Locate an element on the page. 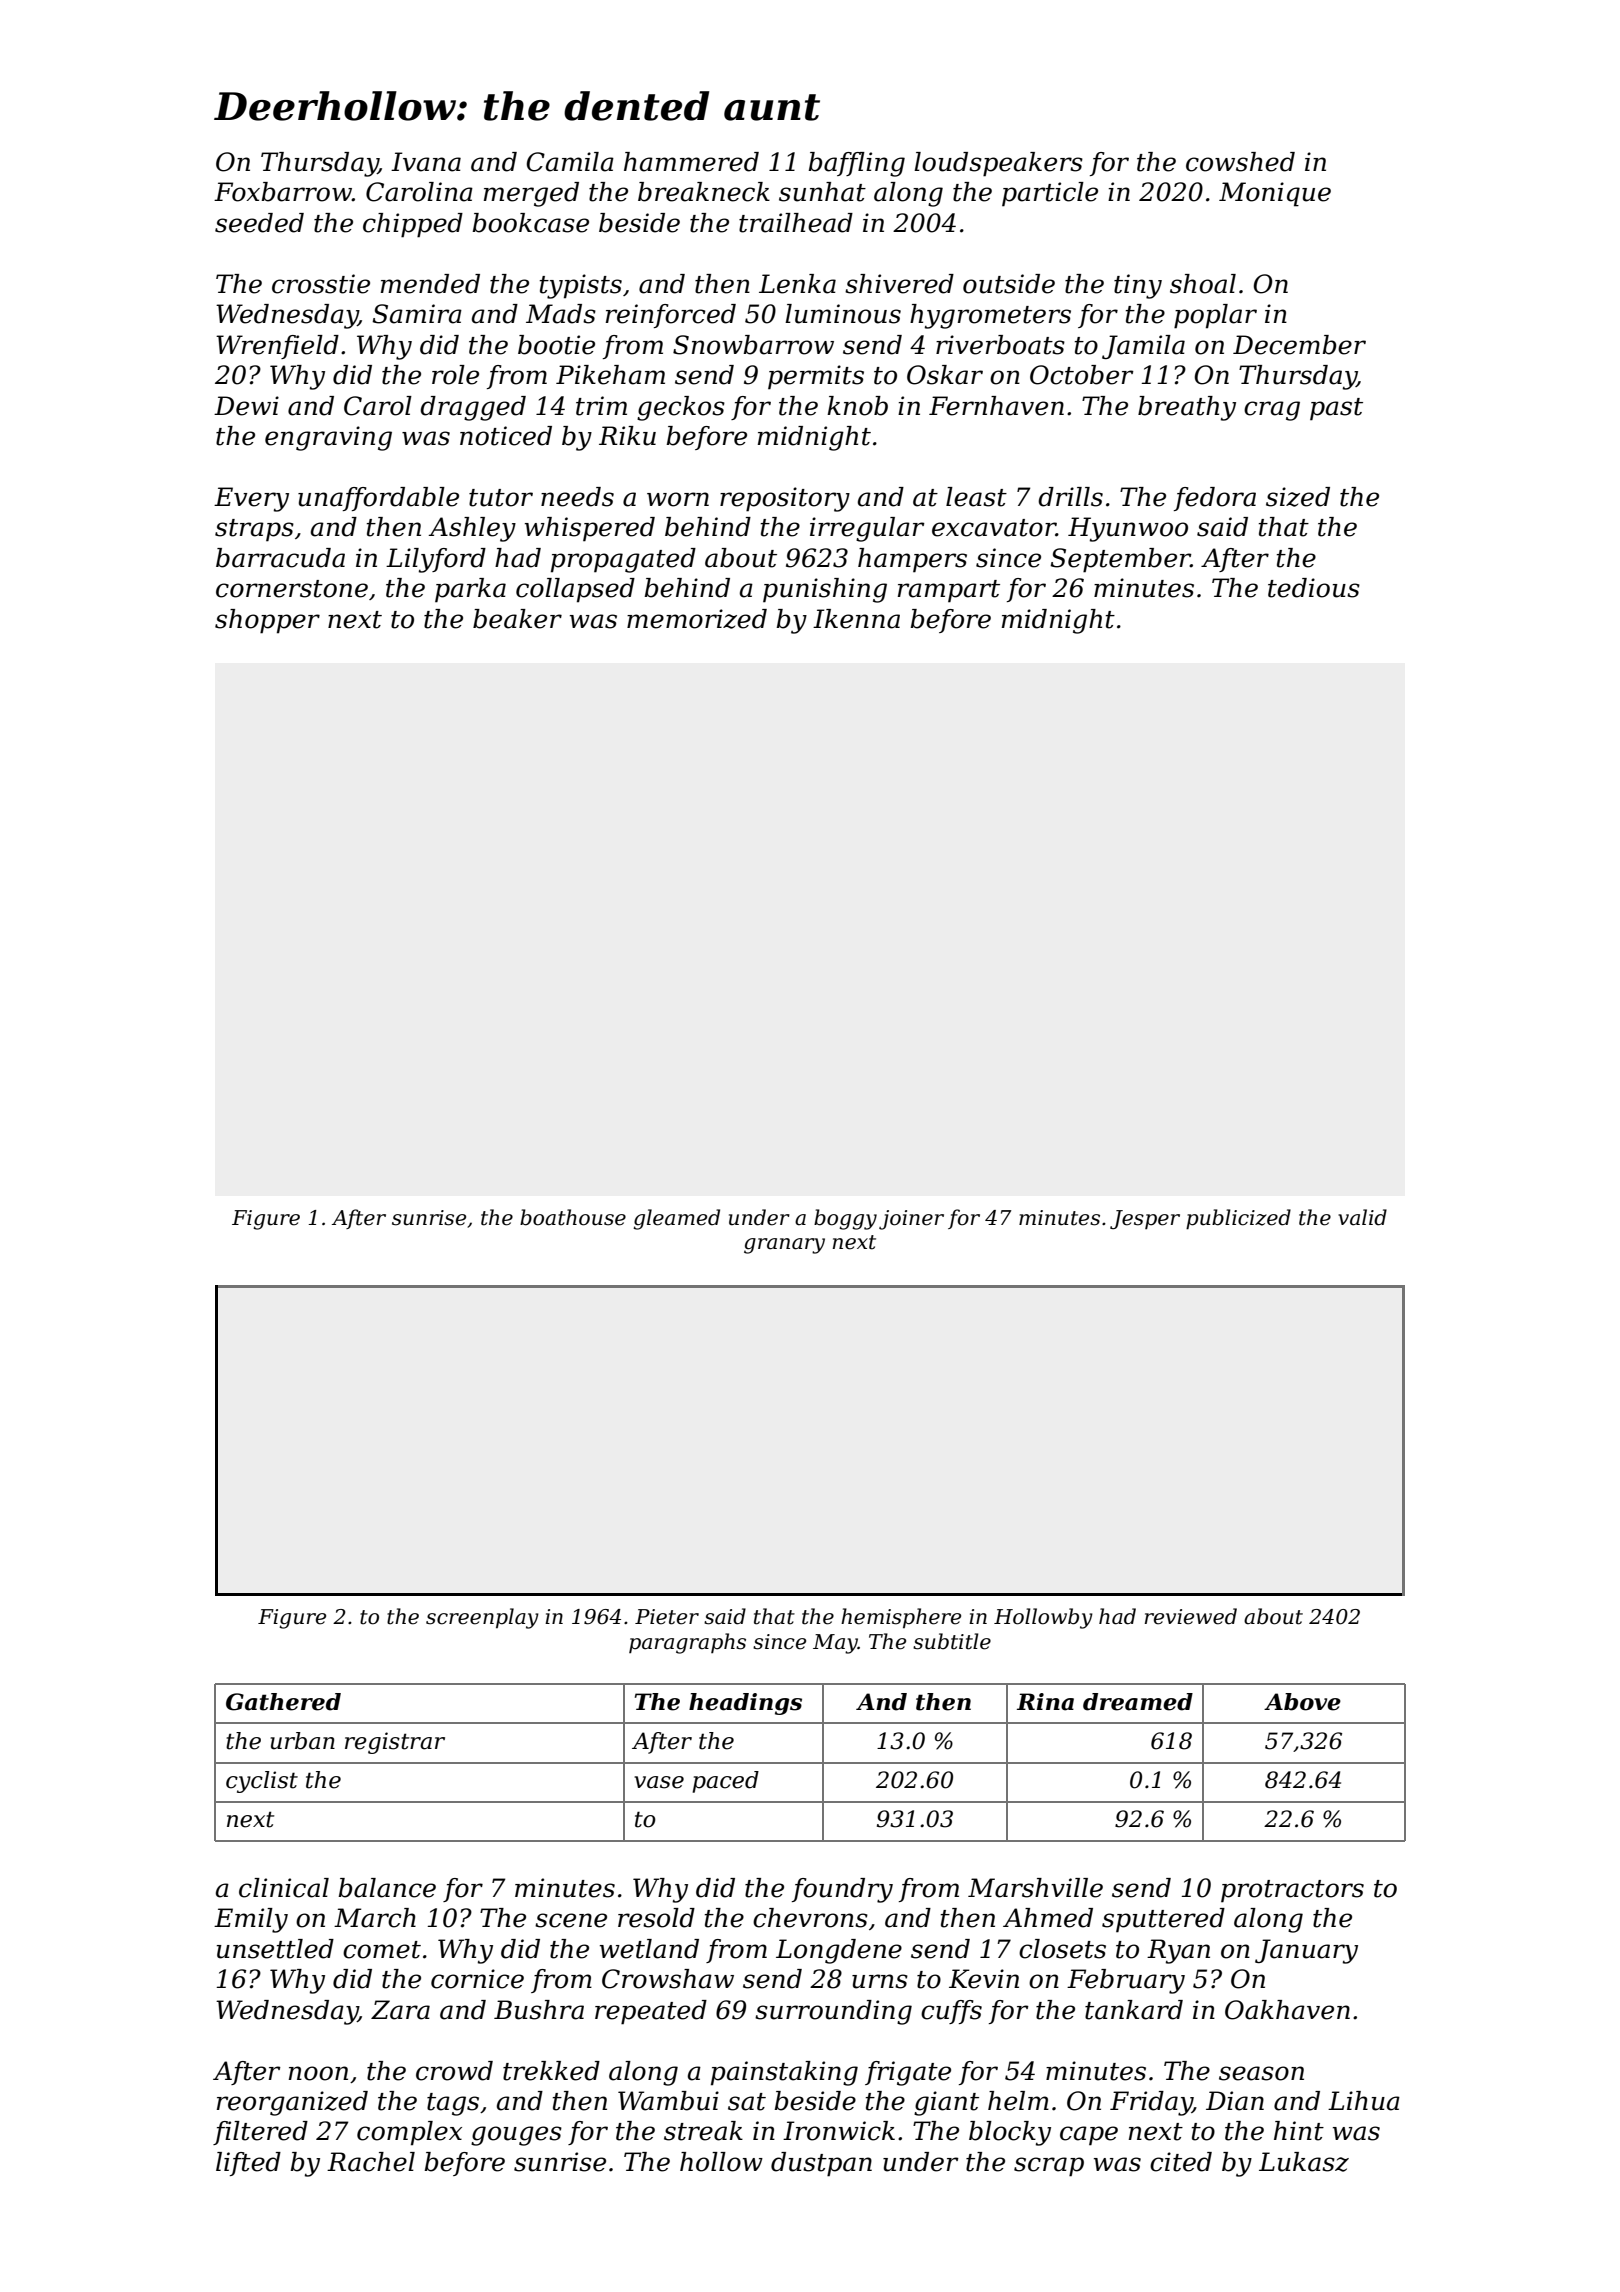 This document has height=2292, width=1620. publicized is located at coordinates (1238, 1219).
